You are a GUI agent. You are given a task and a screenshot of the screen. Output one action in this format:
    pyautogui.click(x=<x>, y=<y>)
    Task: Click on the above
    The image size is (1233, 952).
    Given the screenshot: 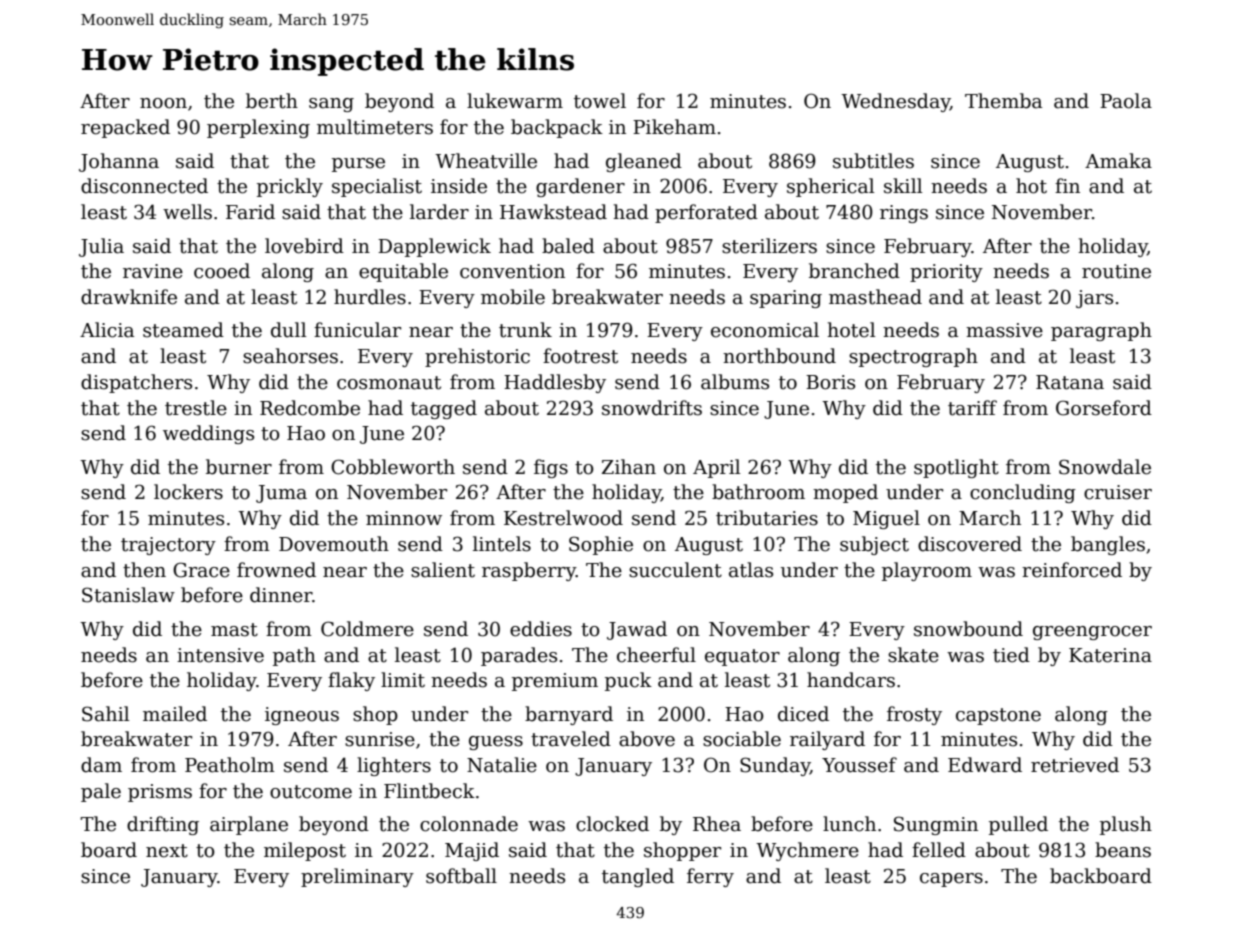 What is the action you would take?
    pyautogui.click(x=647, y=739)
